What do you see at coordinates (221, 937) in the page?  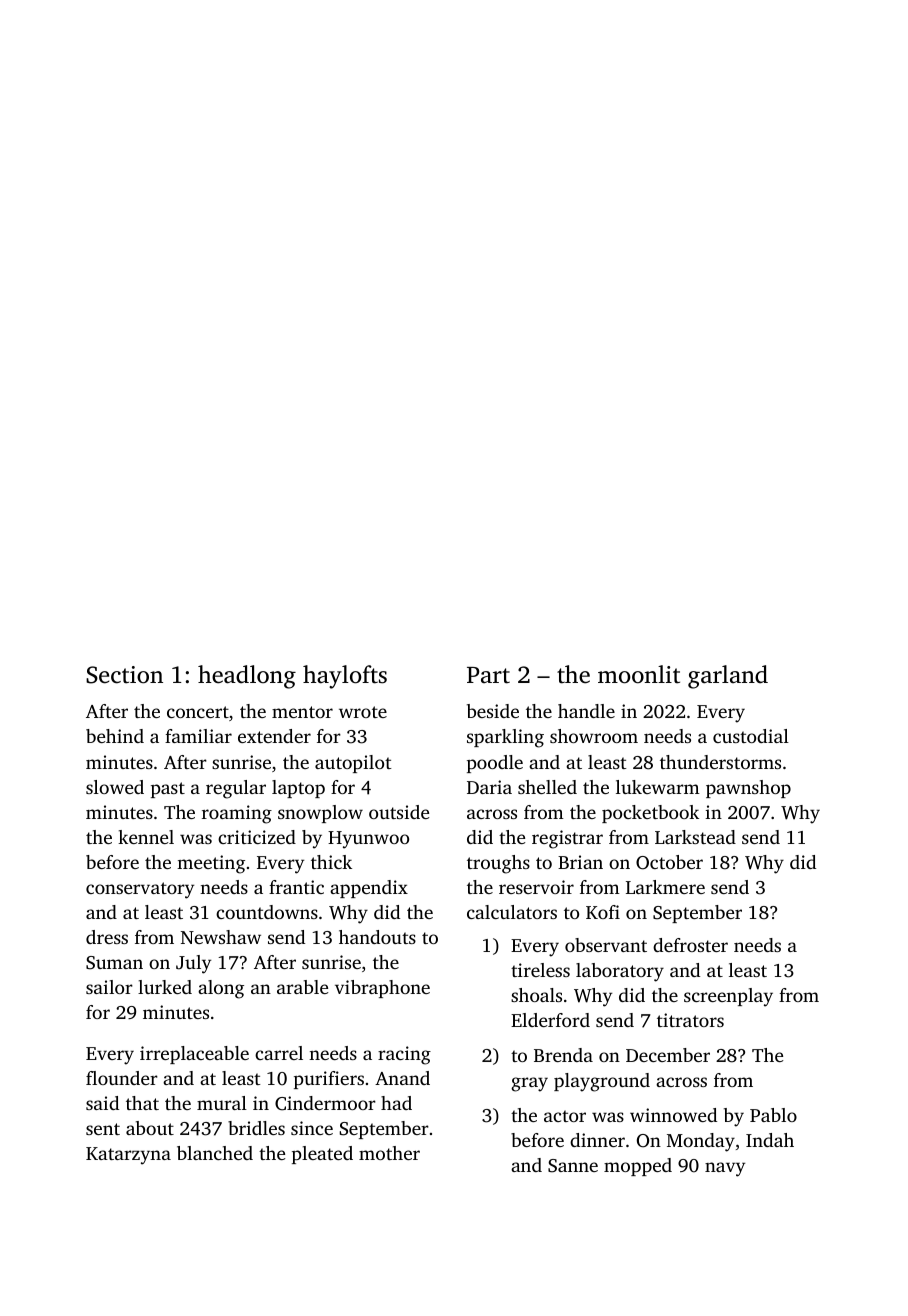 I see `Newshaw` at bounding box center [221, 937].
